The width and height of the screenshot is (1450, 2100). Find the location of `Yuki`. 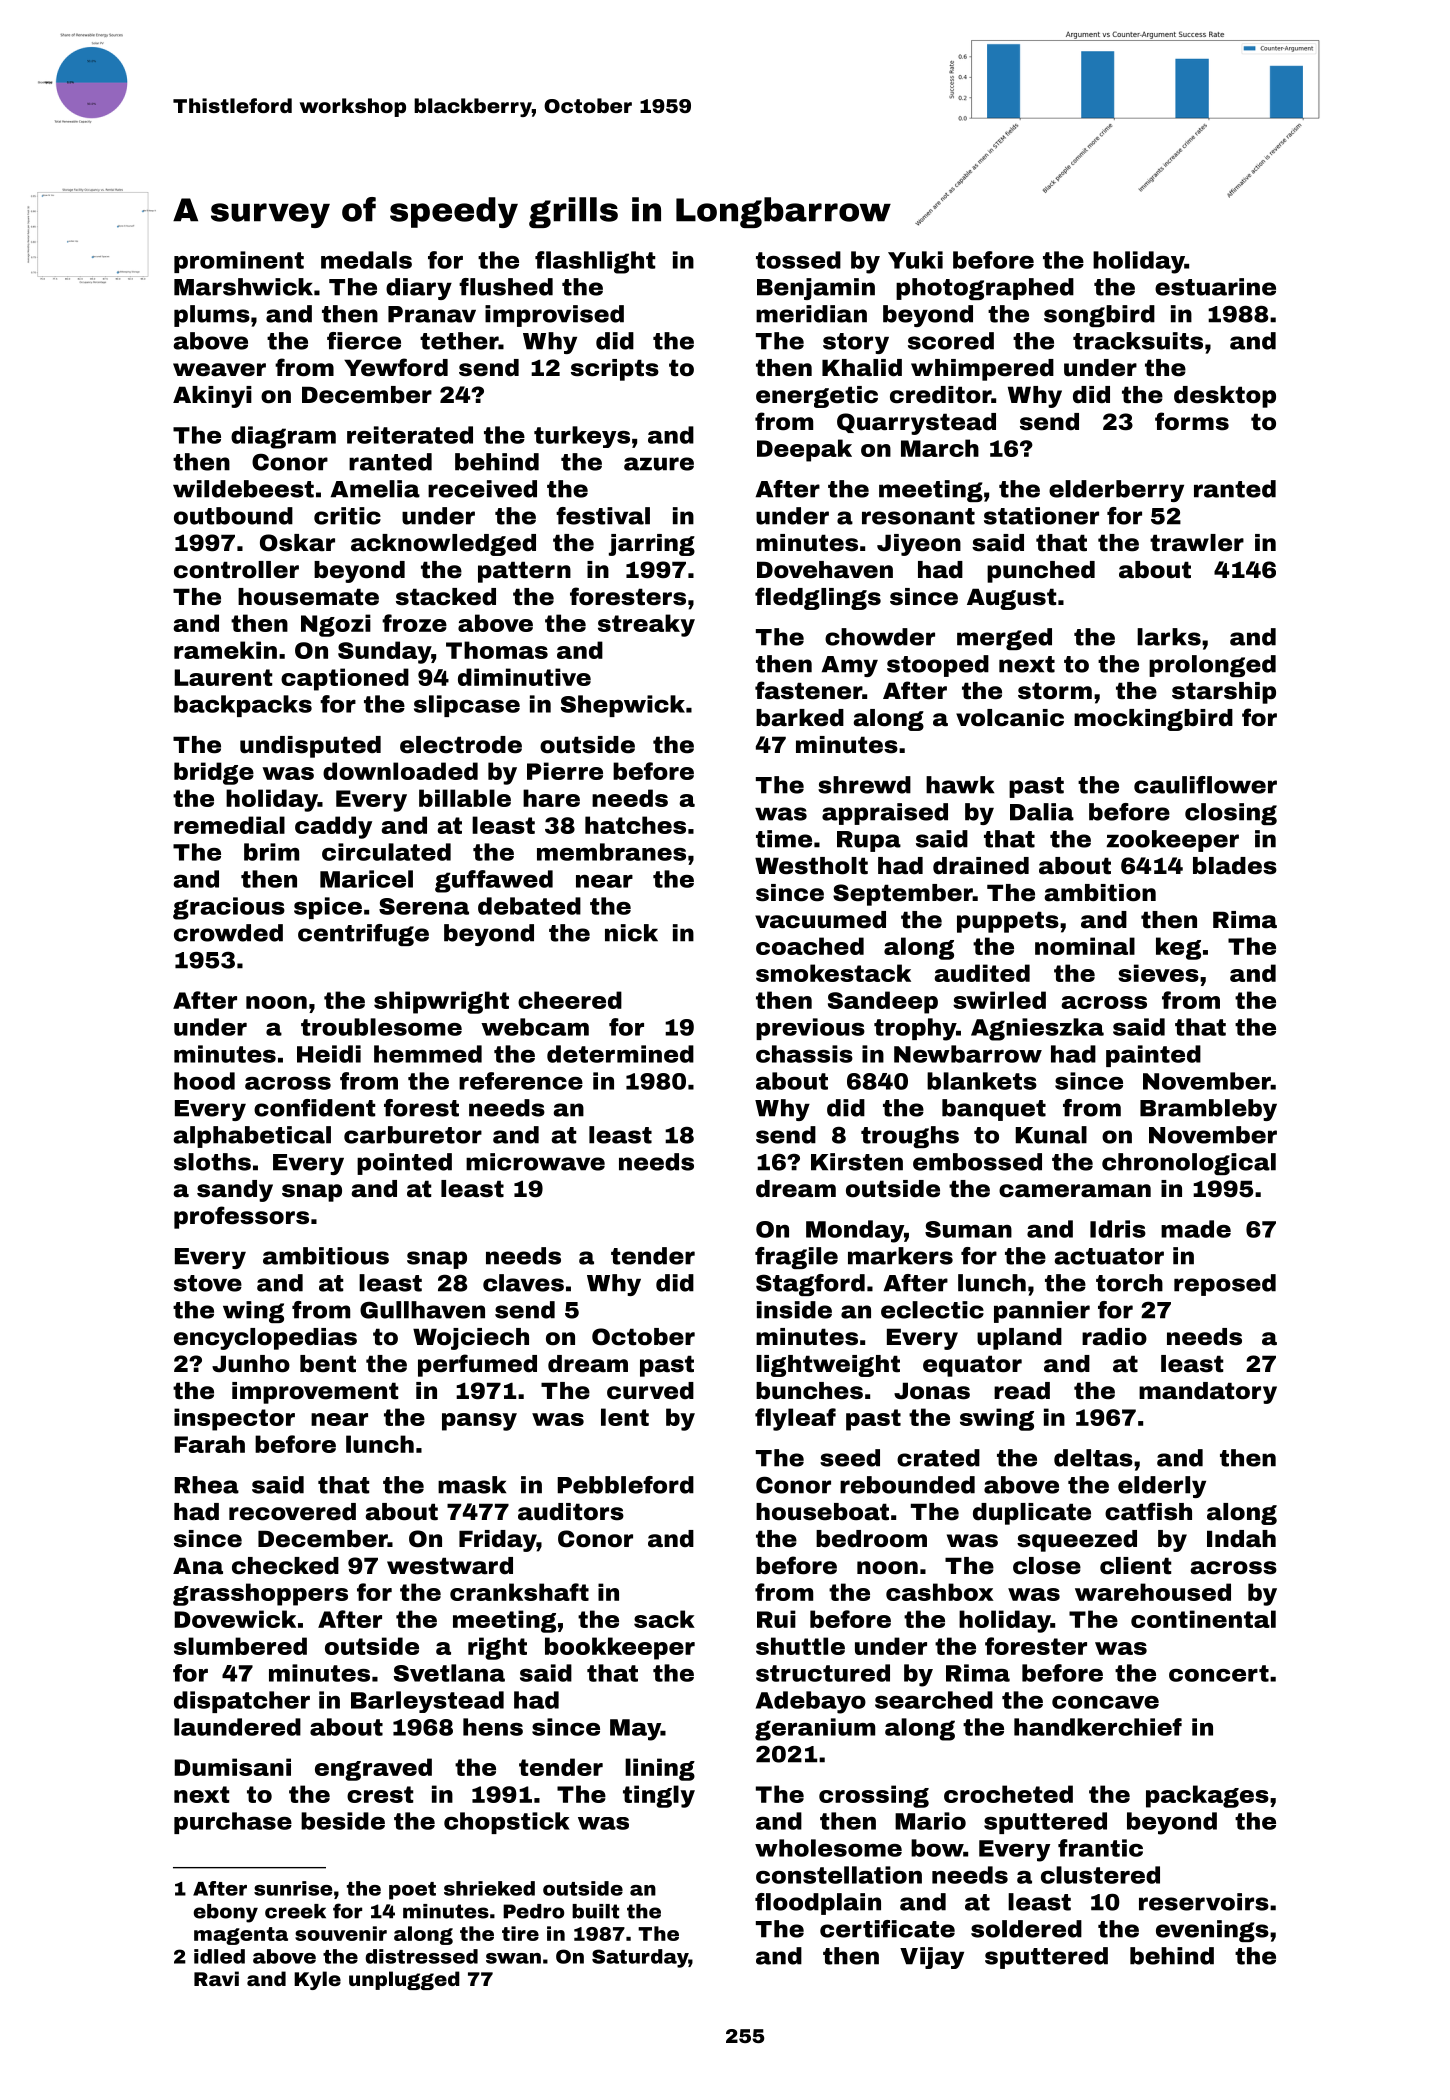

Yuki is located at coordinates (915, 260).
